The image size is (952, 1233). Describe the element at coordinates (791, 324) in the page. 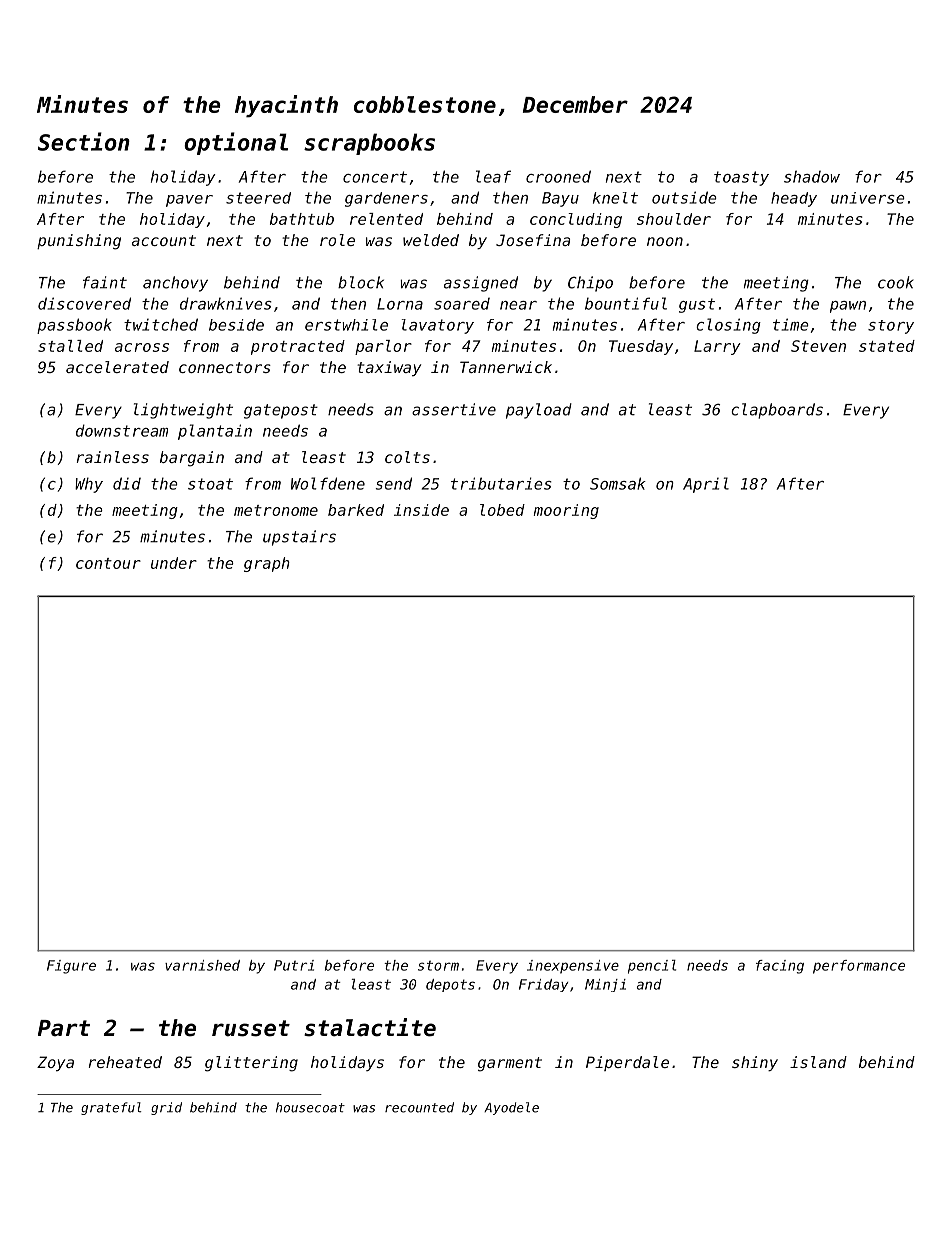

I see `time` at that location.
